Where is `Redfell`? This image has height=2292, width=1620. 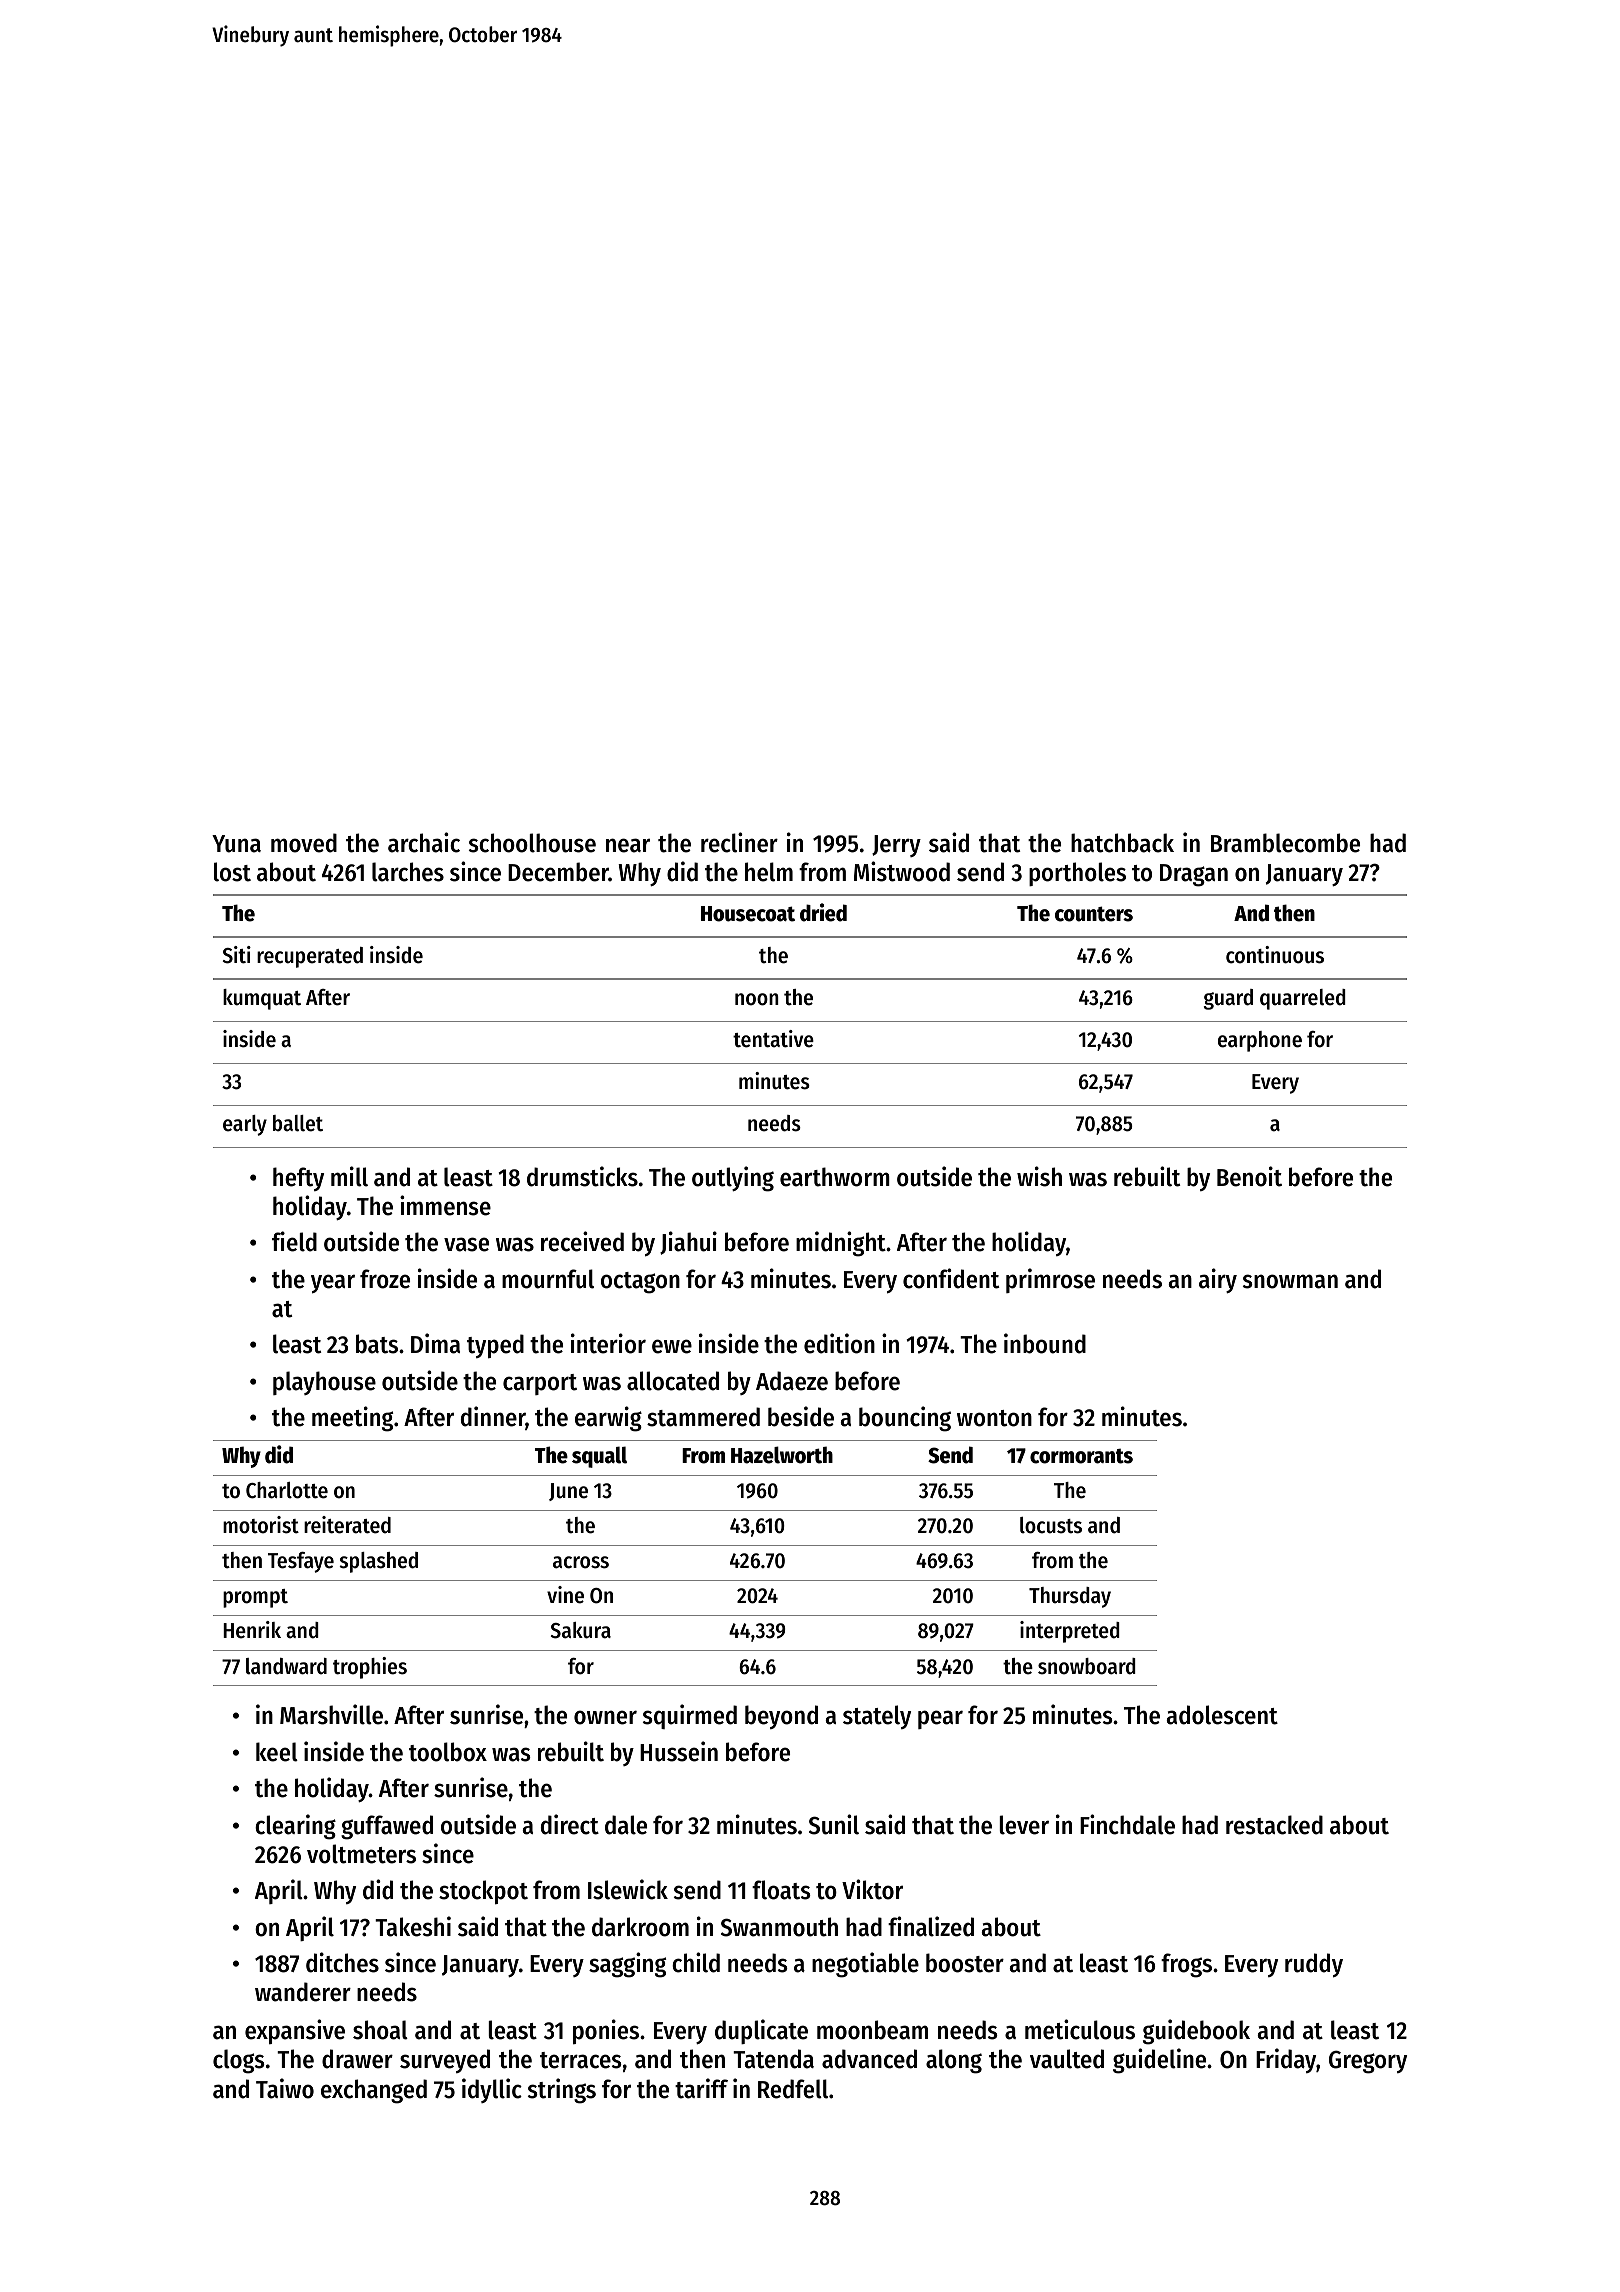
Redfell is located at coordinates (793, 2089).
